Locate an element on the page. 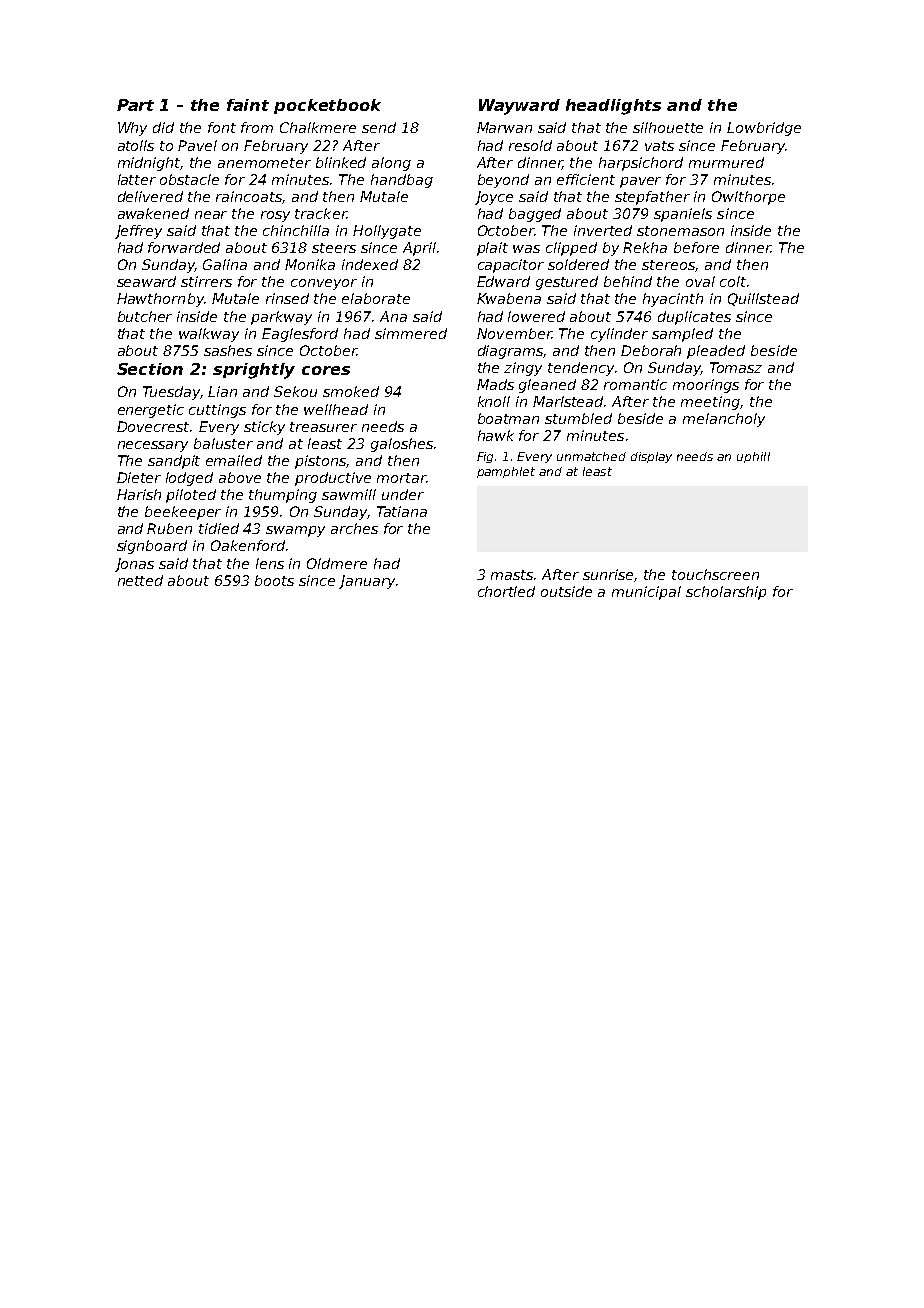  raincoats is located at coordinates (249, 197).
